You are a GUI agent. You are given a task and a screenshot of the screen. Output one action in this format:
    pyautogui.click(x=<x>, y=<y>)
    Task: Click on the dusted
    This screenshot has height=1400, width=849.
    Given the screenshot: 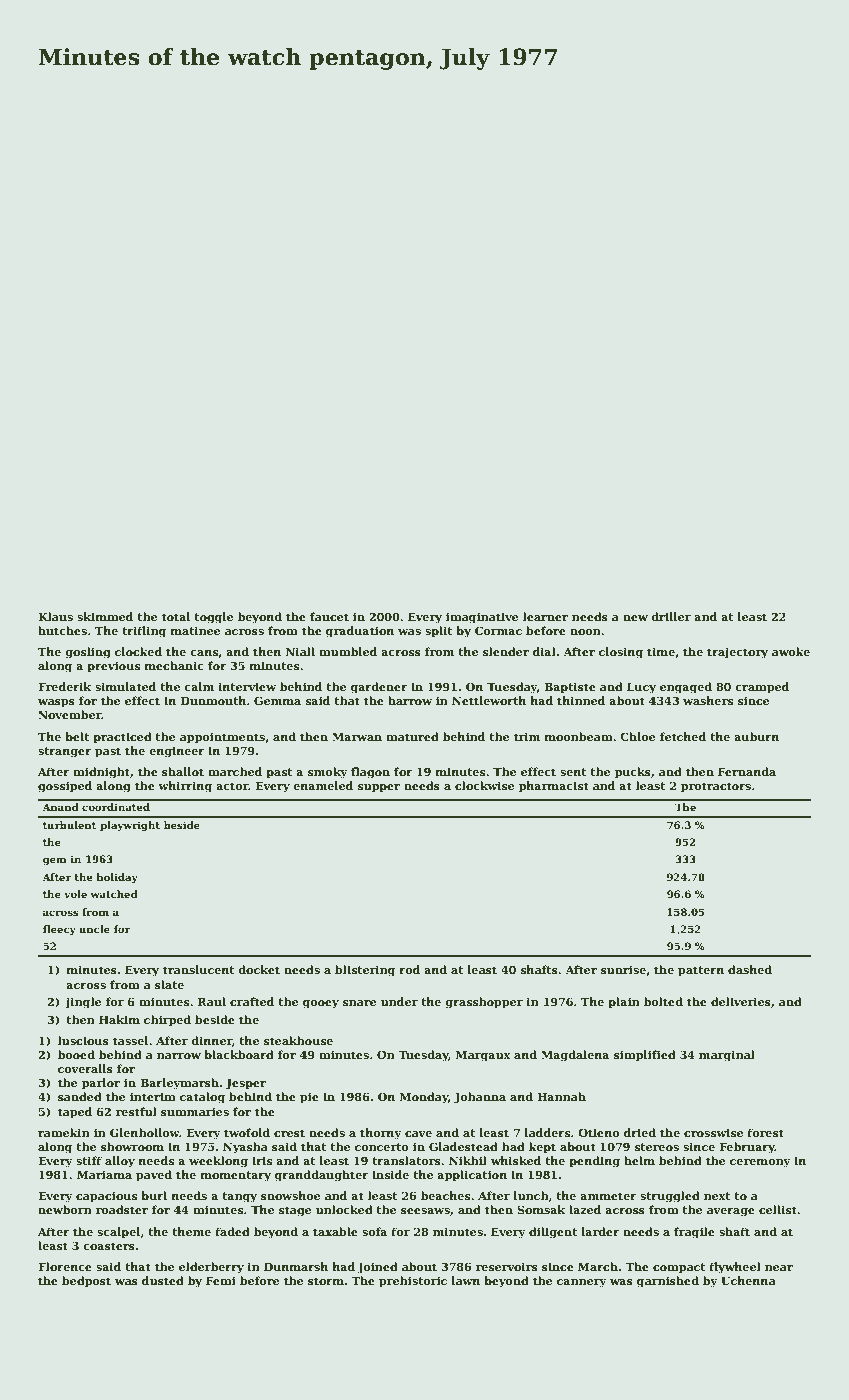 What is the action you would take?
    pyautogui.click(x=163, y=1280)
